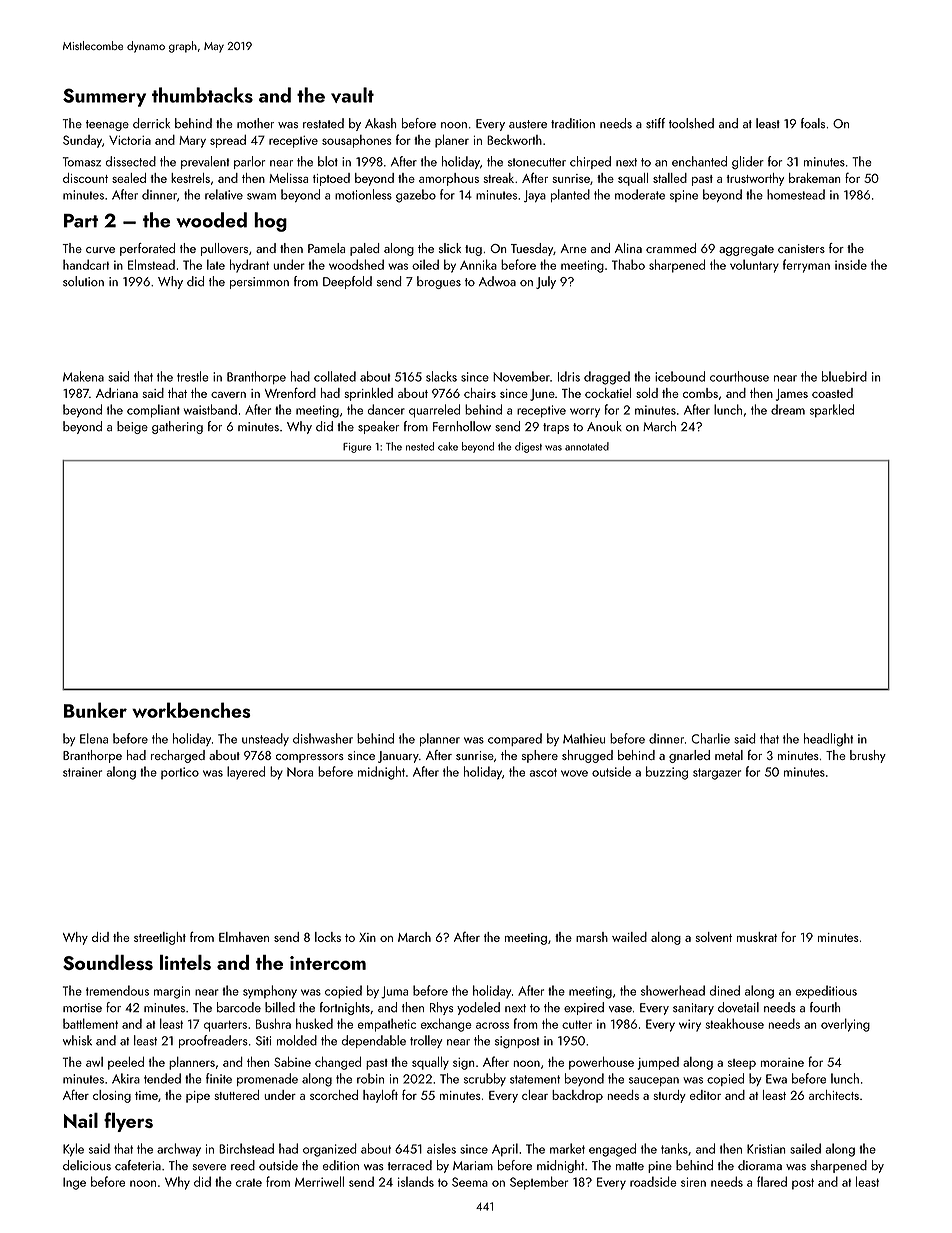 The height and width of the page is (1233, 952). Describe the element at coordinates (202, 95) in the page. I see `thumbtacks` at that location.
